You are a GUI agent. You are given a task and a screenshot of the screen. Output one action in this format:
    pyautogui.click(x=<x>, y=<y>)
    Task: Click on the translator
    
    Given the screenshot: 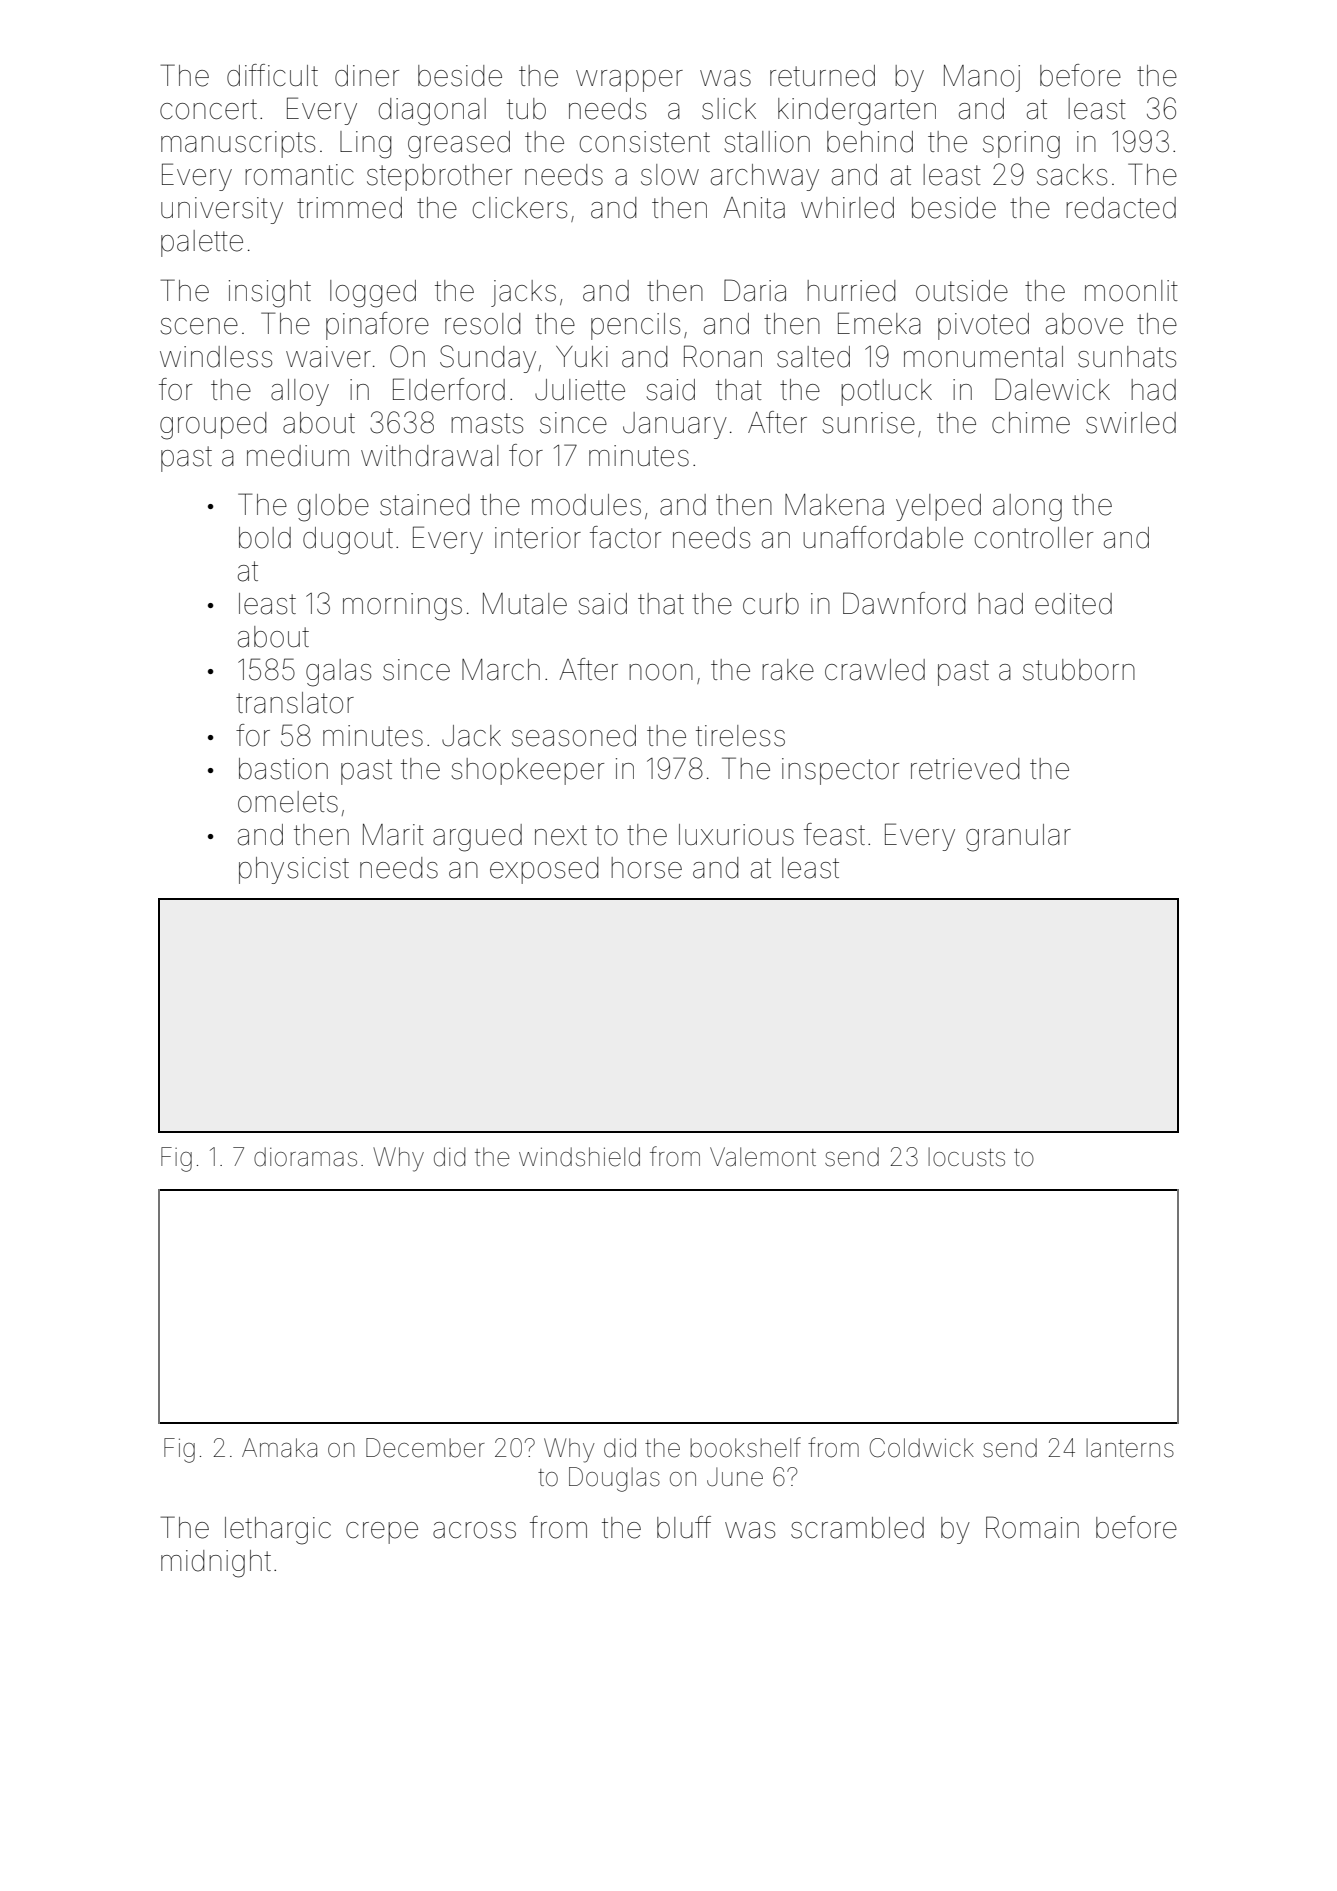 What is the action you would take?
    pyautogui.click(x=295, y=703)
